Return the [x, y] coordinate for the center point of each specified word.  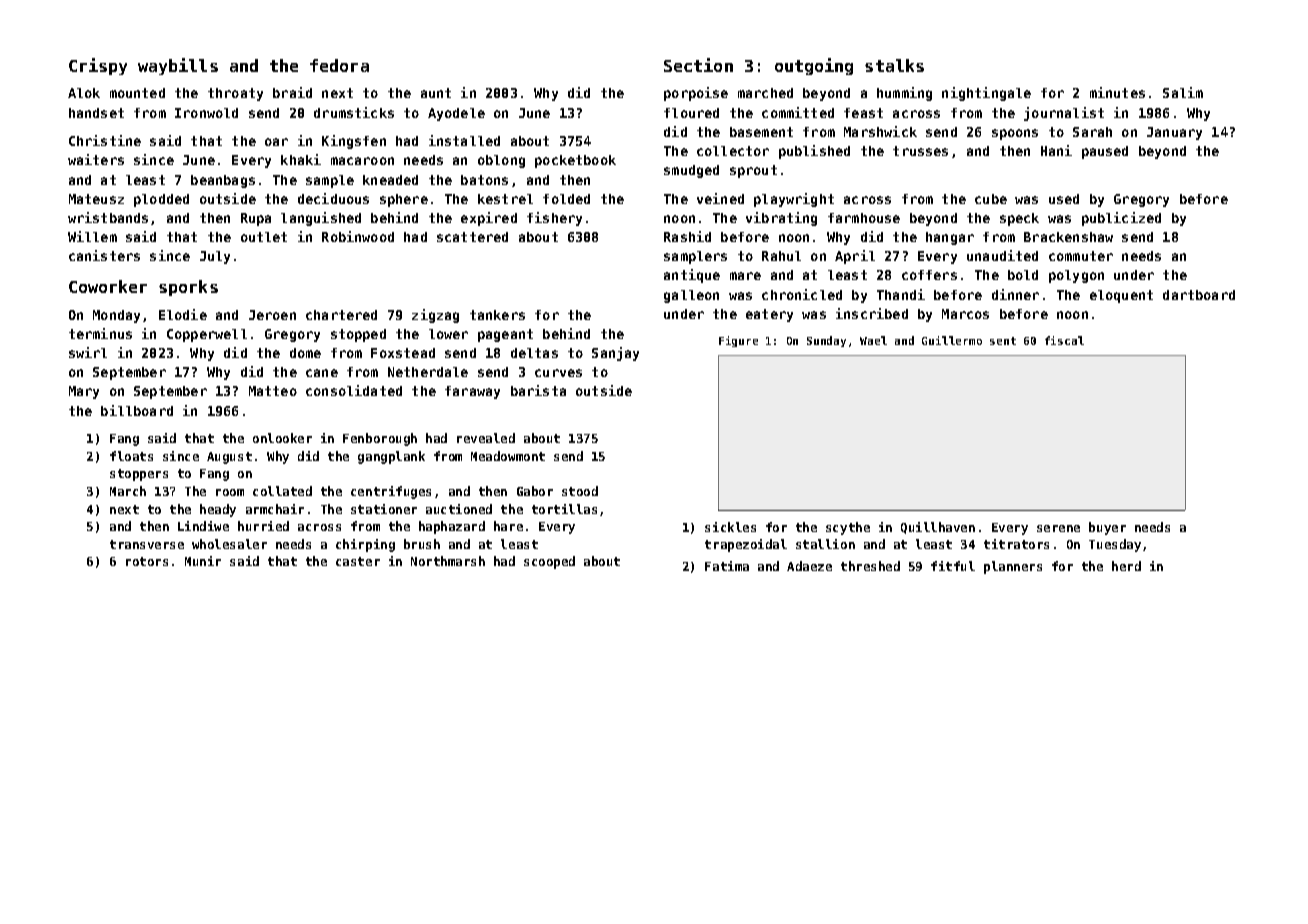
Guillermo [952, 340]
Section [698, 65]
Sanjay [615, 354]
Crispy [98, 66]
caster [358, 561]
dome [305, 353]
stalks [894, 65]
